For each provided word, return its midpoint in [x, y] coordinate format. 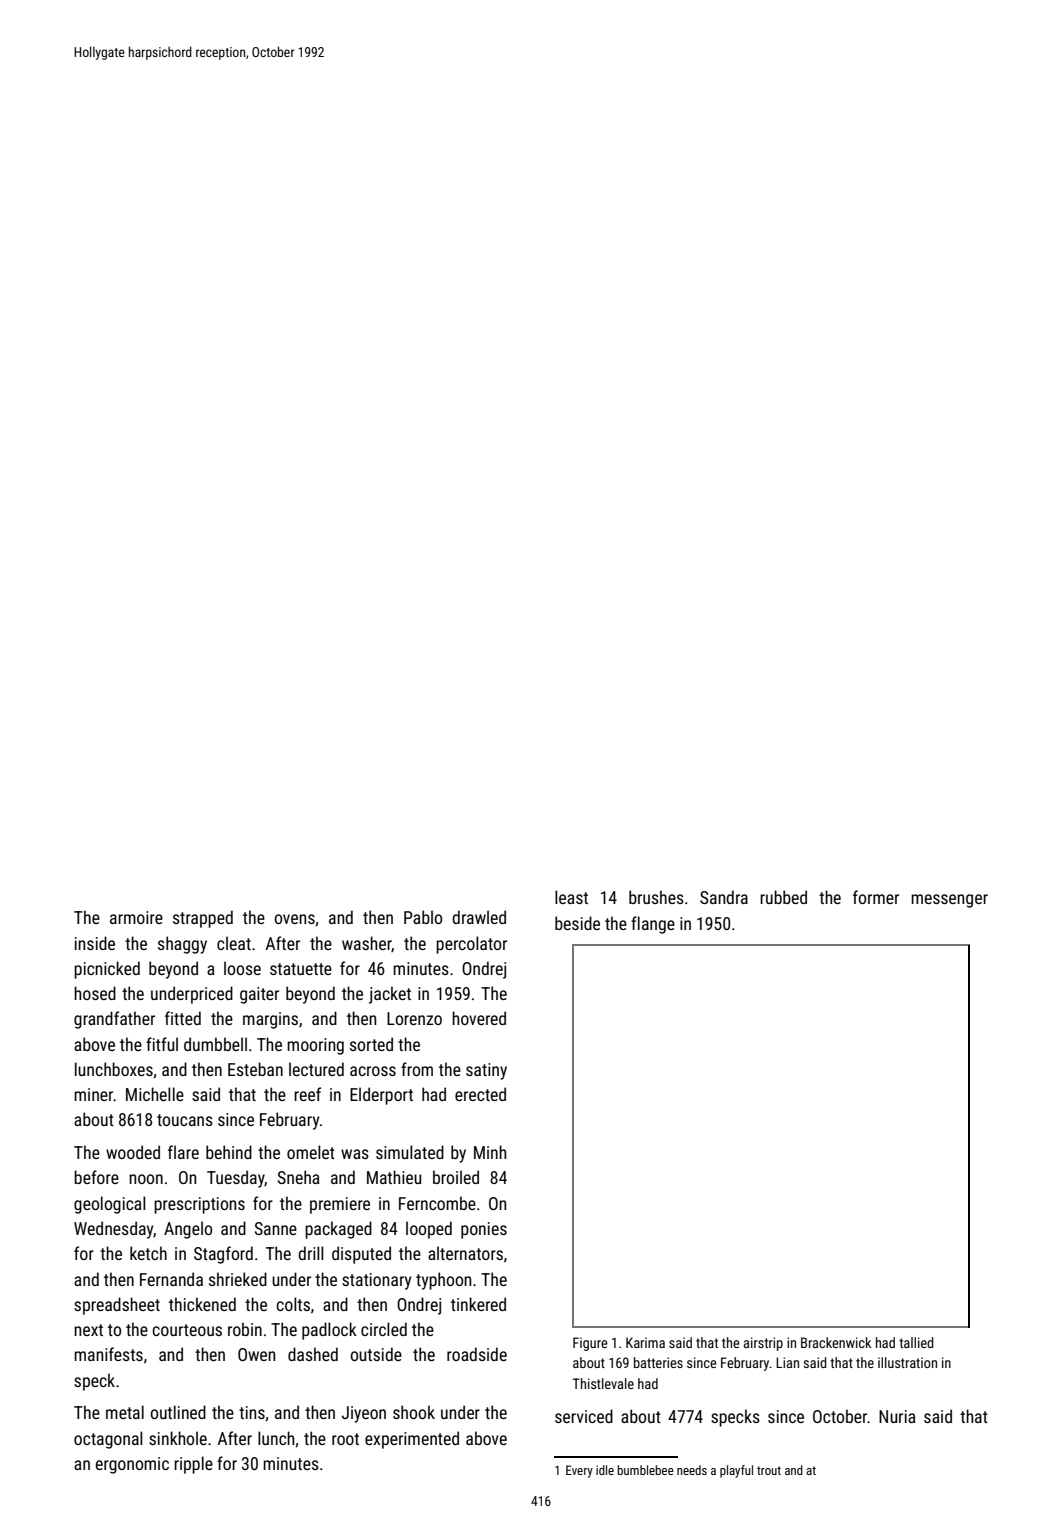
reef [307, 1094]
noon [146, 1179]
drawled [479, 917]
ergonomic [132, 1465]
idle [605, 1470]
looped [429, 1230]
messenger [949, 901]
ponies [484, 1230]
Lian [787, 1362]
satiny [486, 1071]
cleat [234, 943]
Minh [490, 1152]
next [88, 1330]
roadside [477, 1354]
